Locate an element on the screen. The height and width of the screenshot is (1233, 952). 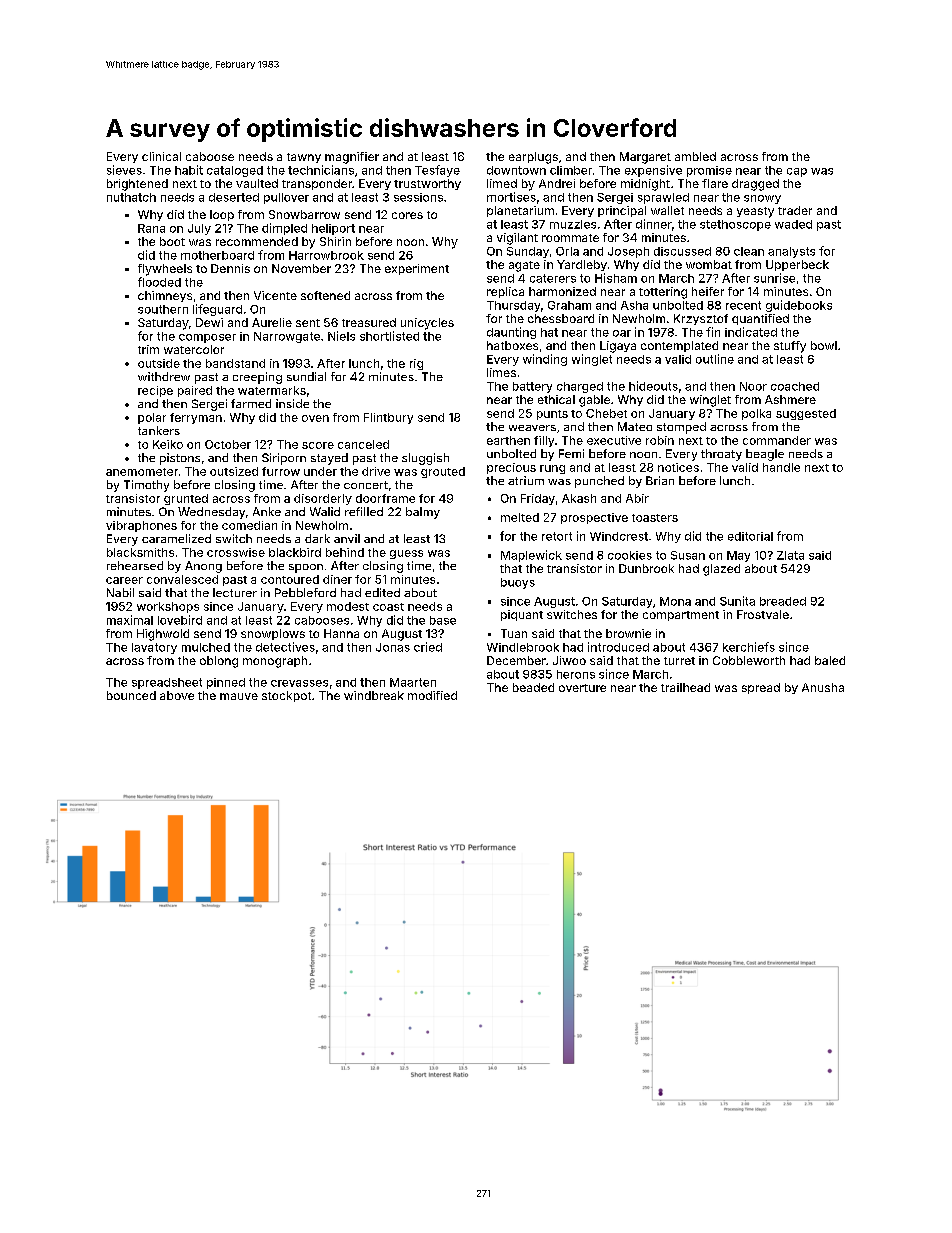
concert is located at coordinates (366, 485).
